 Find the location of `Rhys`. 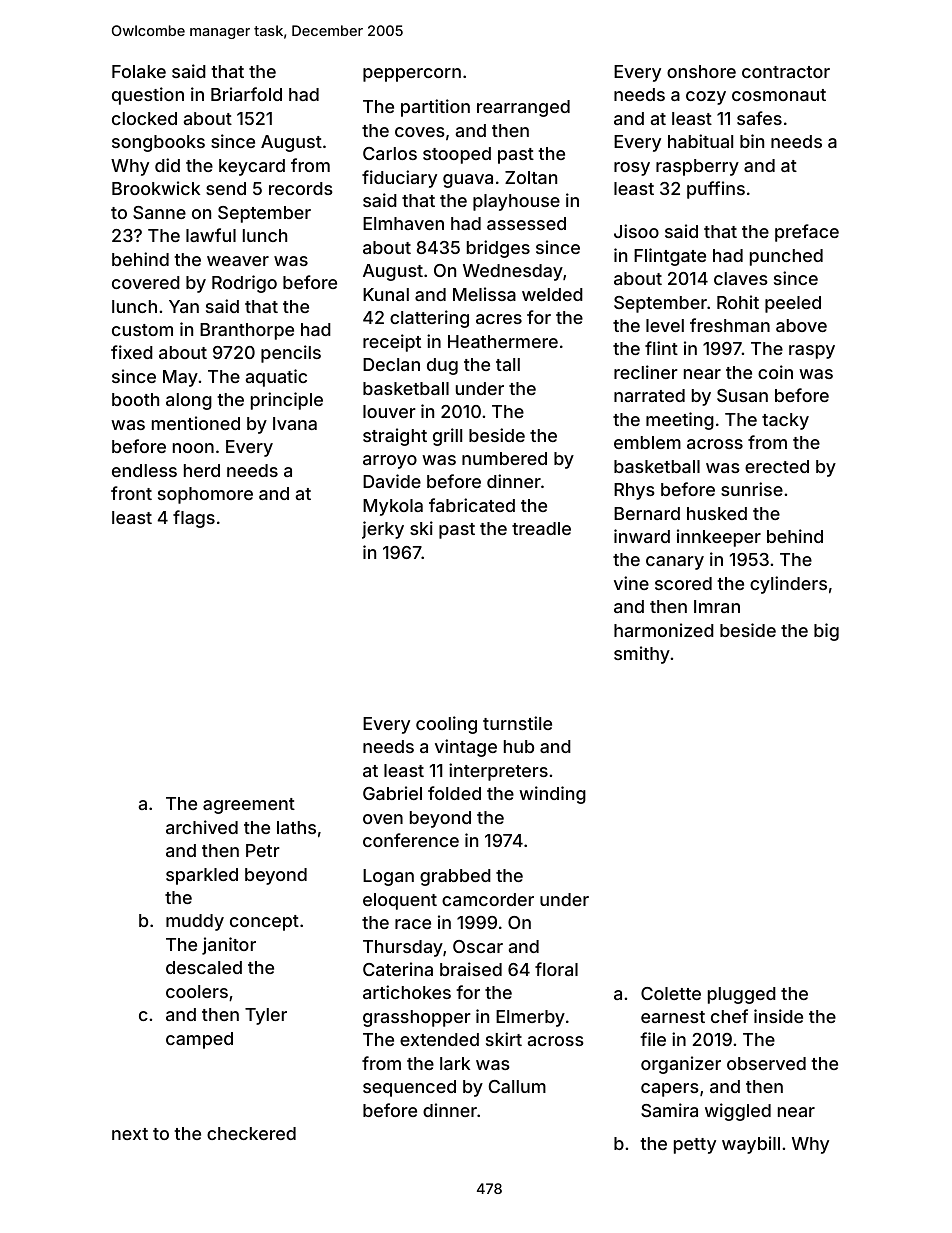

Rhys is located at coordinates (634, 491).
